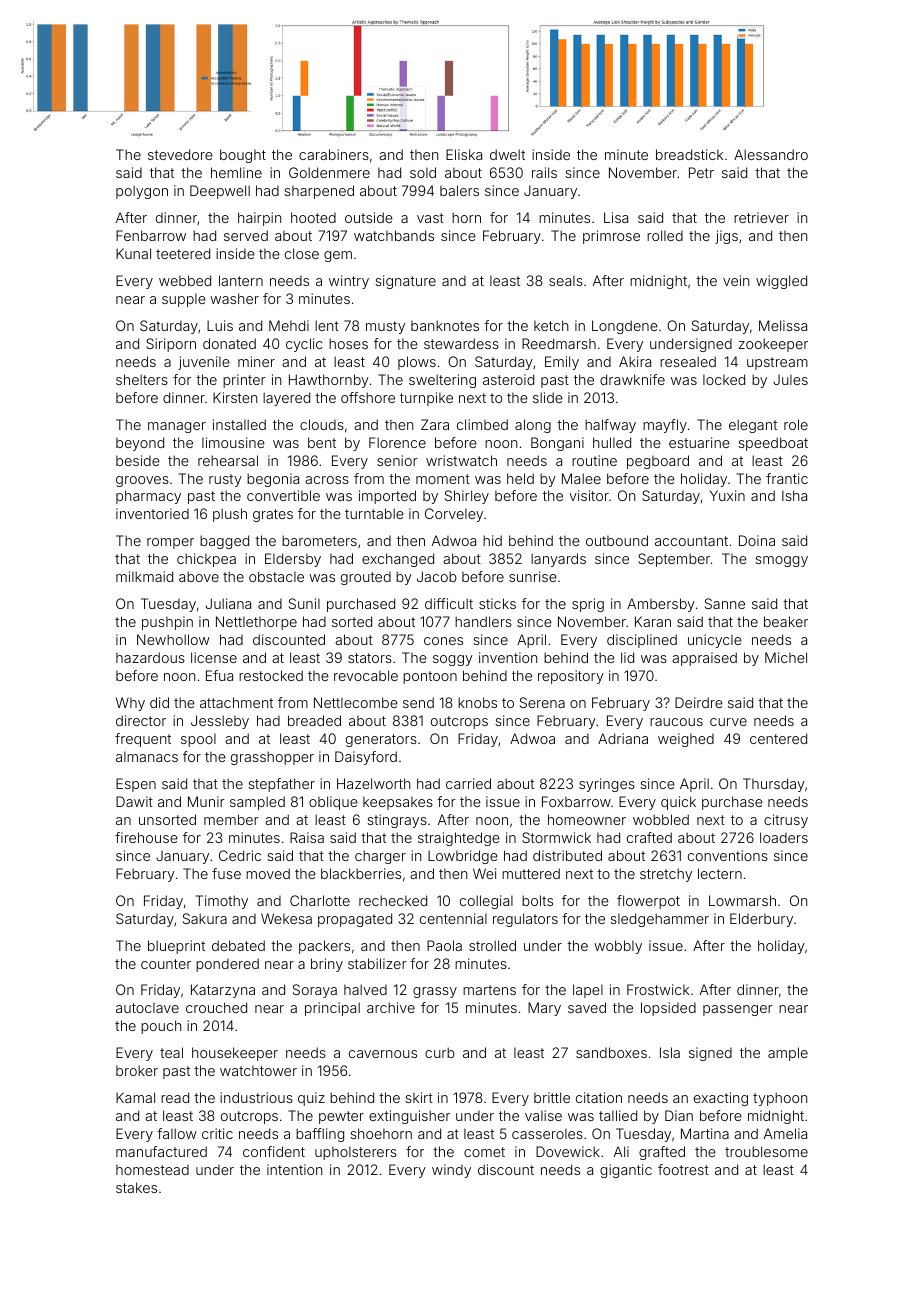 This document has width=924, height=1314. Describe the element at coordinates (409, 1117) in the document. I see `extinguisher` at that location.
